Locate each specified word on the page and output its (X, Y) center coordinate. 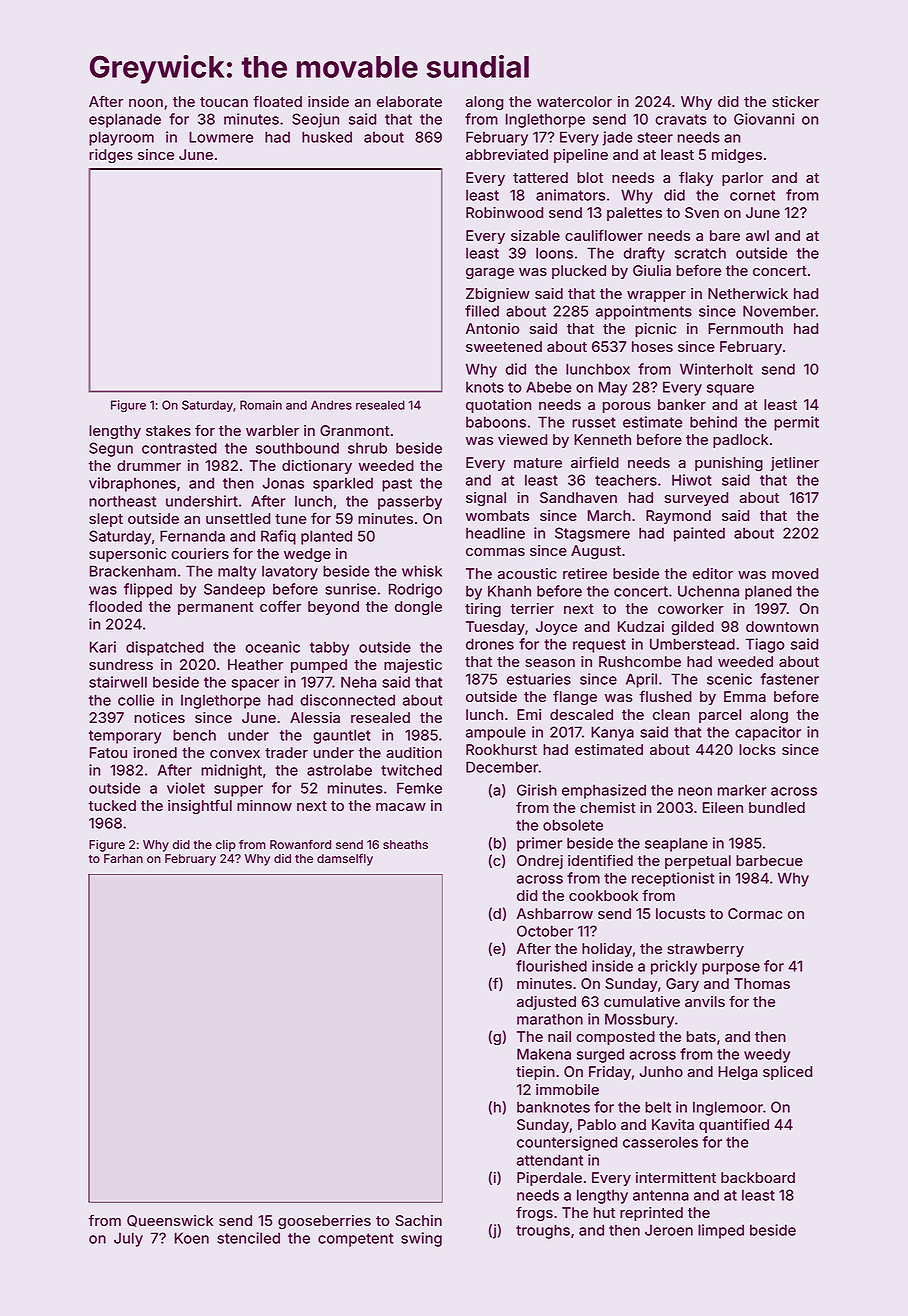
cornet (752, 195)
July (128, 1239)
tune (291, 519)
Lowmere (221, 137)
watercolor (574, 101)
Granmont (354, 430)
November (779, 311)
